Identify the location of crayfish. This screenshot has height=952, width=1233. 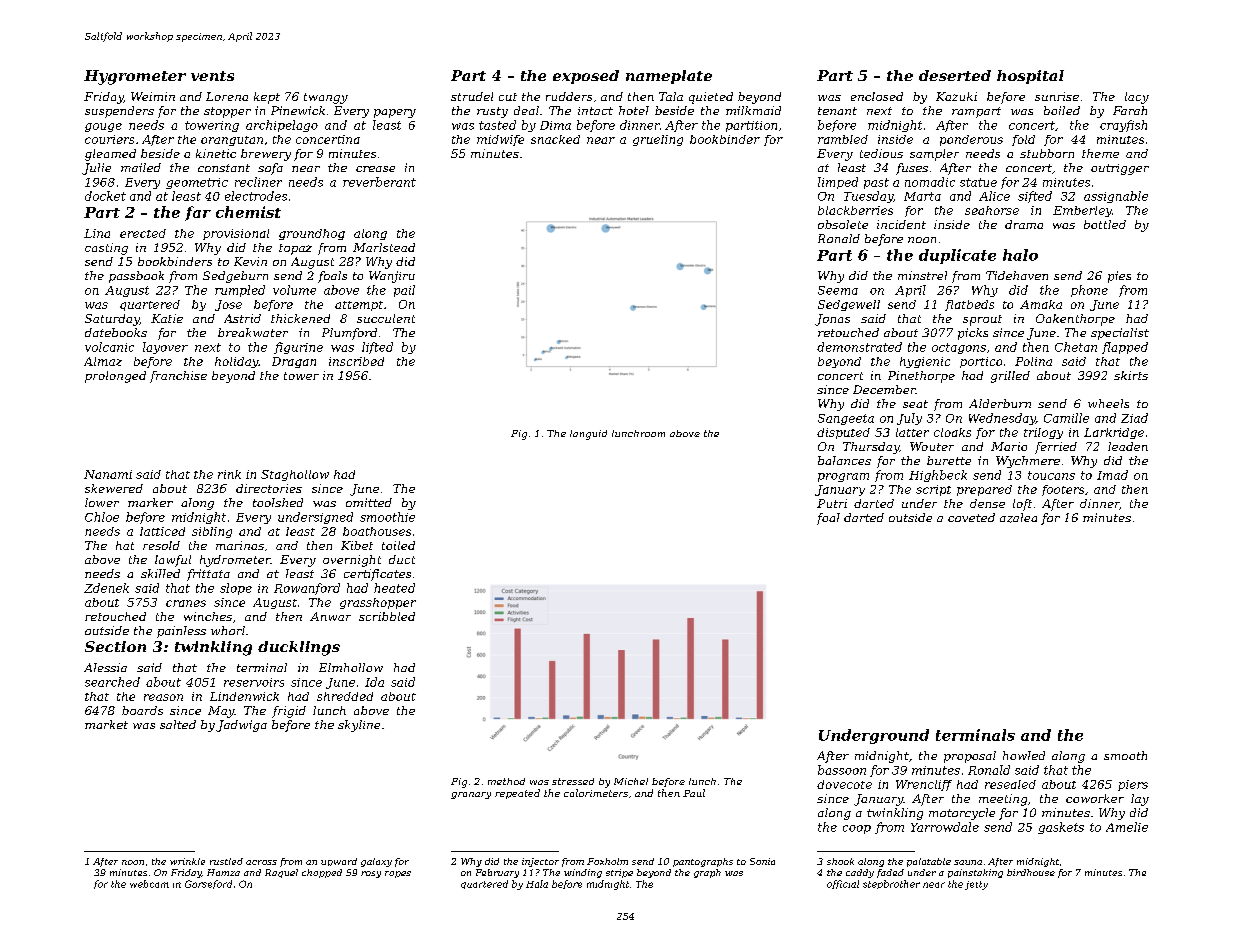
(1123, 126).
